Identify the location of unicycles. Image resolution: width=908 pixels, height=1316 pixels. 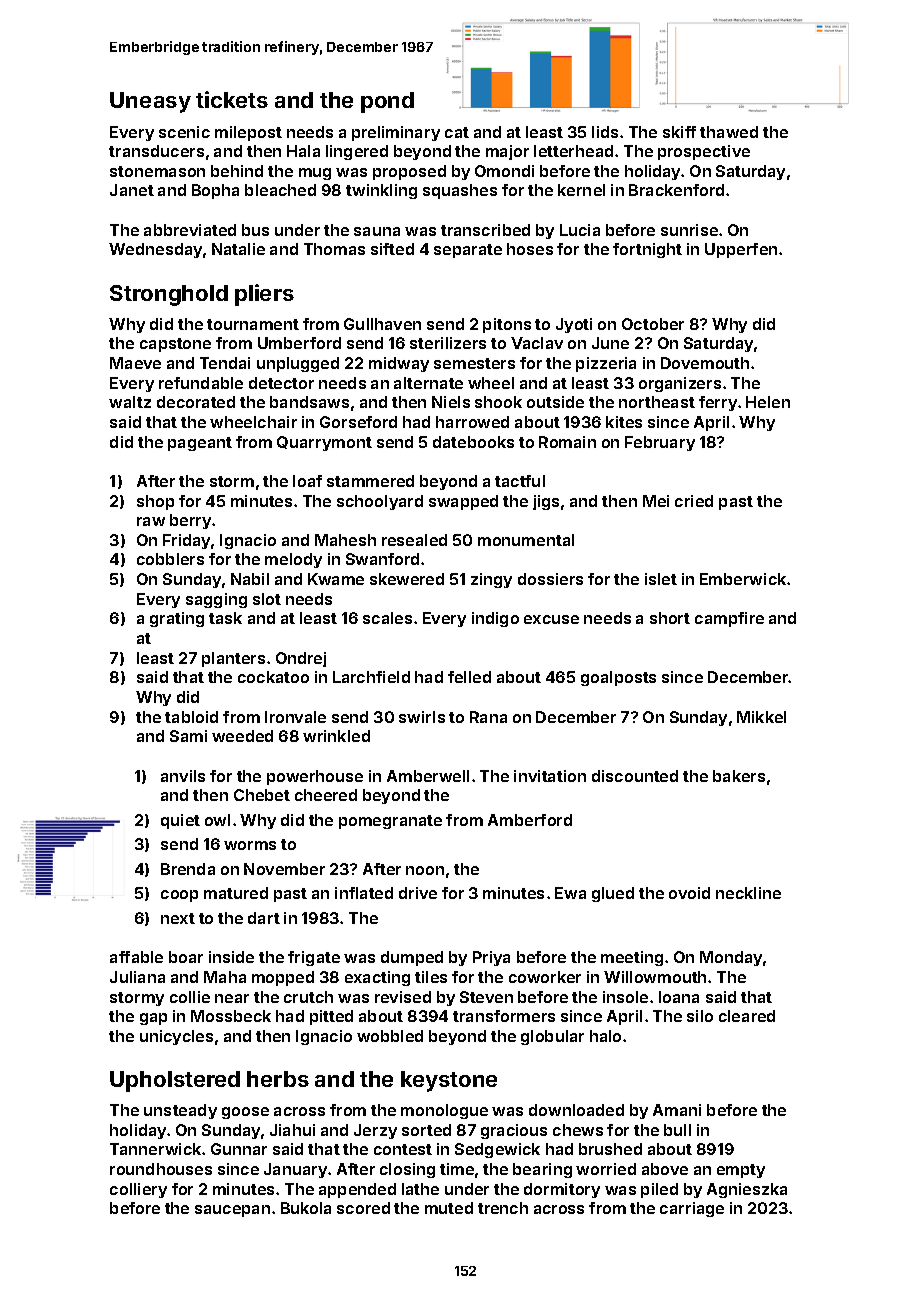
(176, 1037).
